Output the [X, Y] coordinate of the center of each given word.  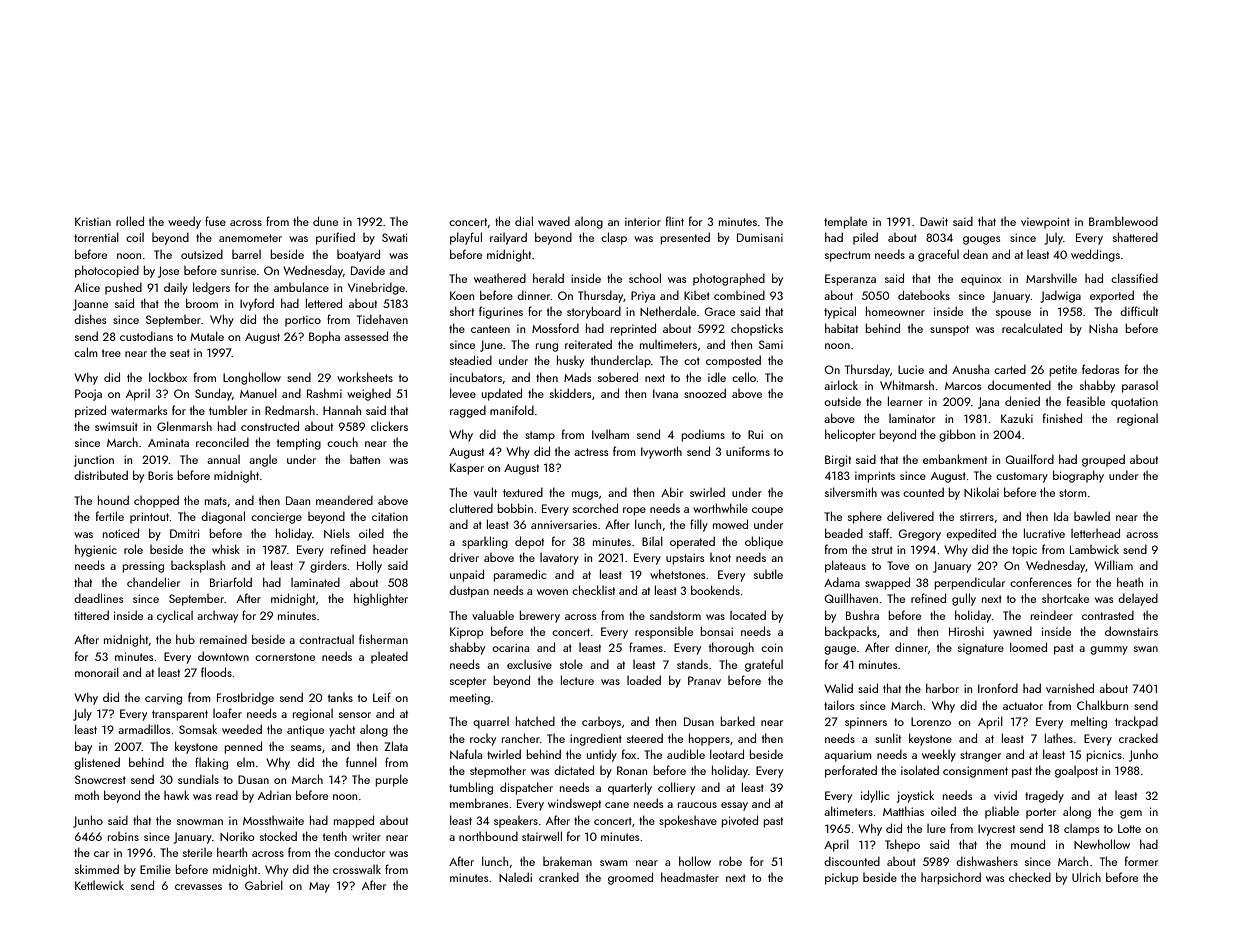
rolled [130, 221]
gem [1131, 814]
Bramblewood [1123, 221]
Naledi [515, 877]
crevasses [198, 887]
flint [675, 221]
